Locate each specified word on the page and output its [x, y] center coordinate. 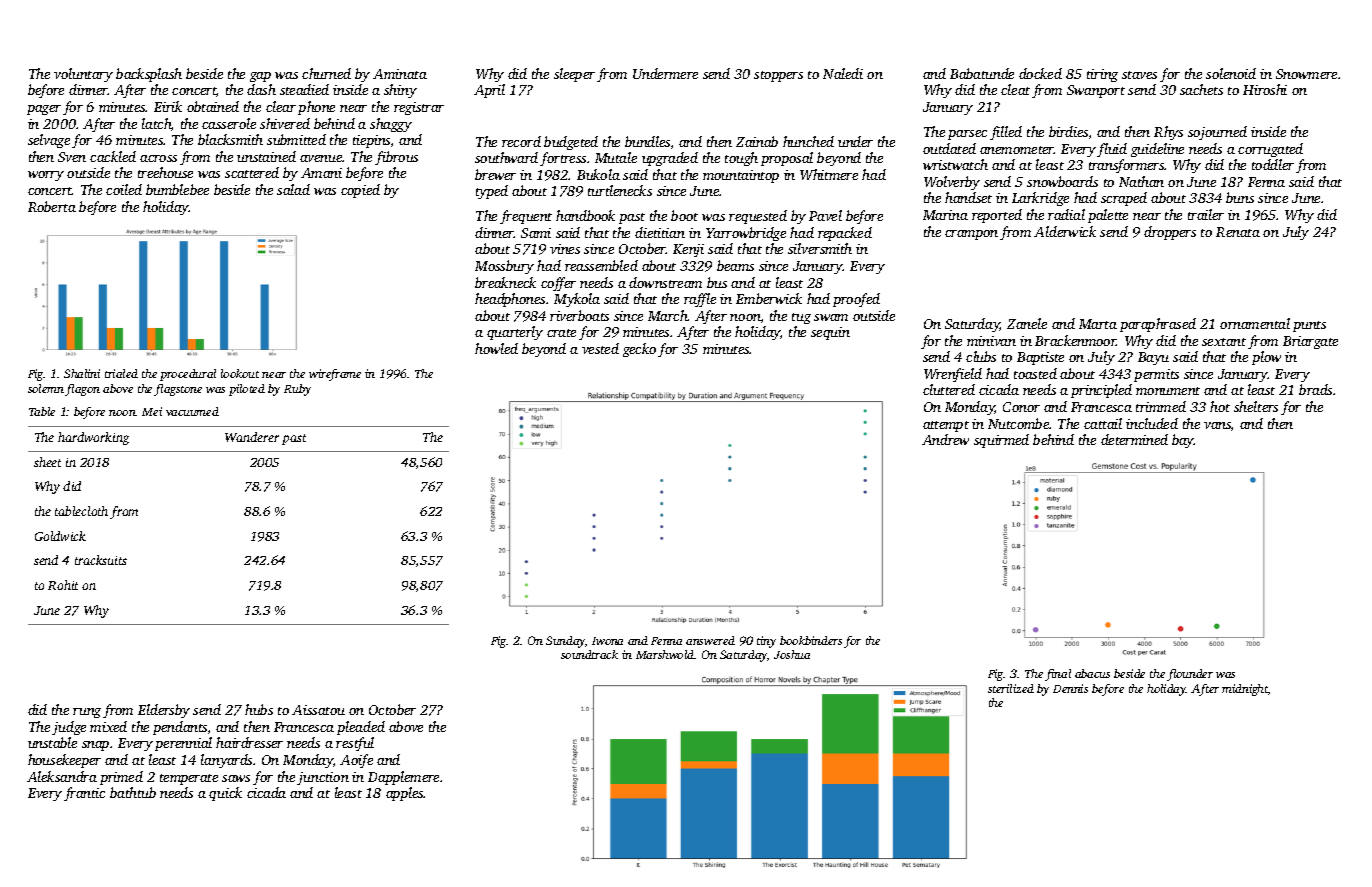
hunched [808, 141]
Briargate [1310, 342]
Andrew [945, 439]
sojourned [1217, 133]
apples [405, 794]
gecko [639, 350]
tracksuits [101, 560]
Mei [152, 411]
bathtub [133, 792]
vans [1217, 425]
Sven [72, 157]
